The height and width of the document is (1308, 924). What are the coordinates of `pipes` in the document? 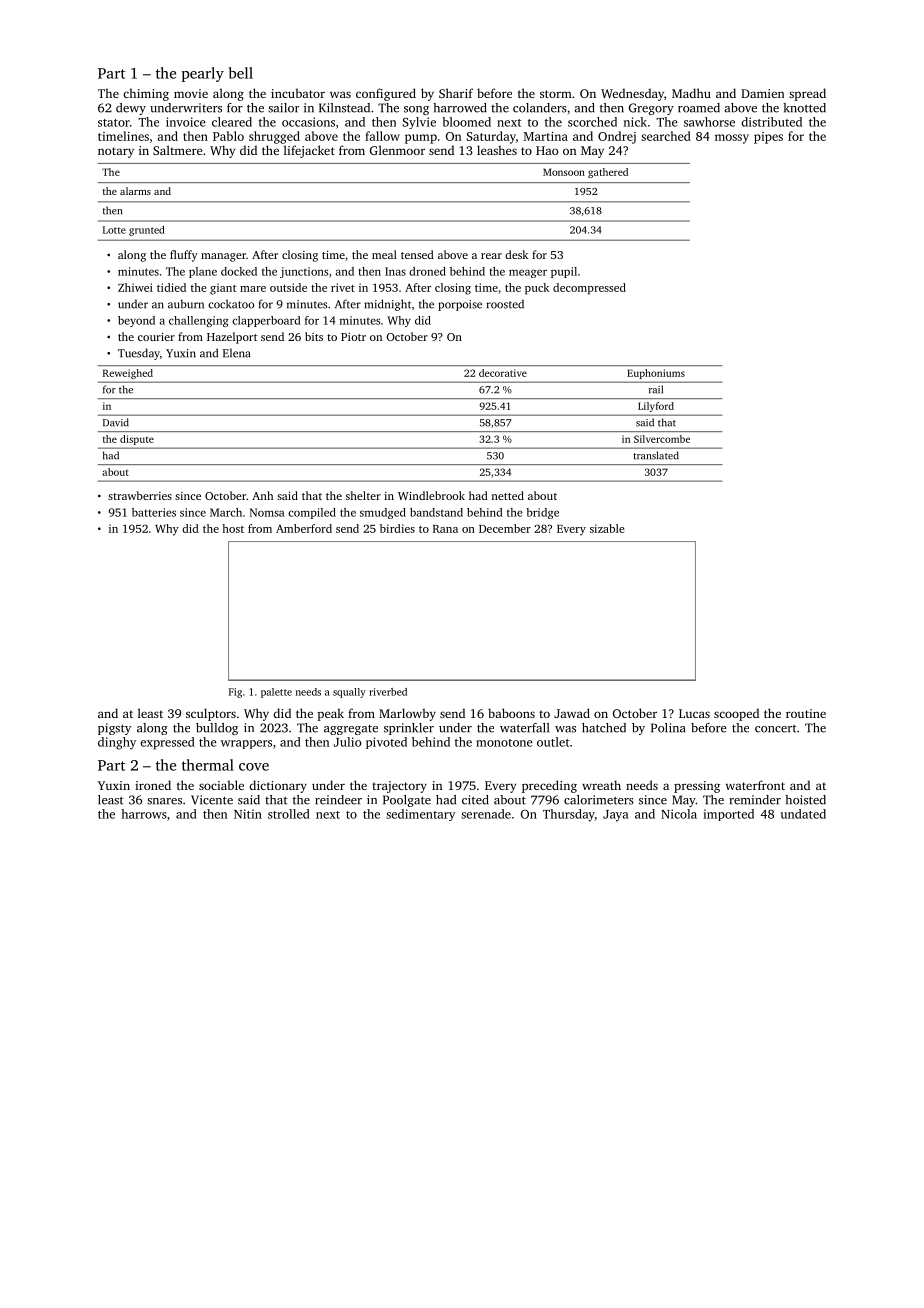 It's located at (768, 138).
